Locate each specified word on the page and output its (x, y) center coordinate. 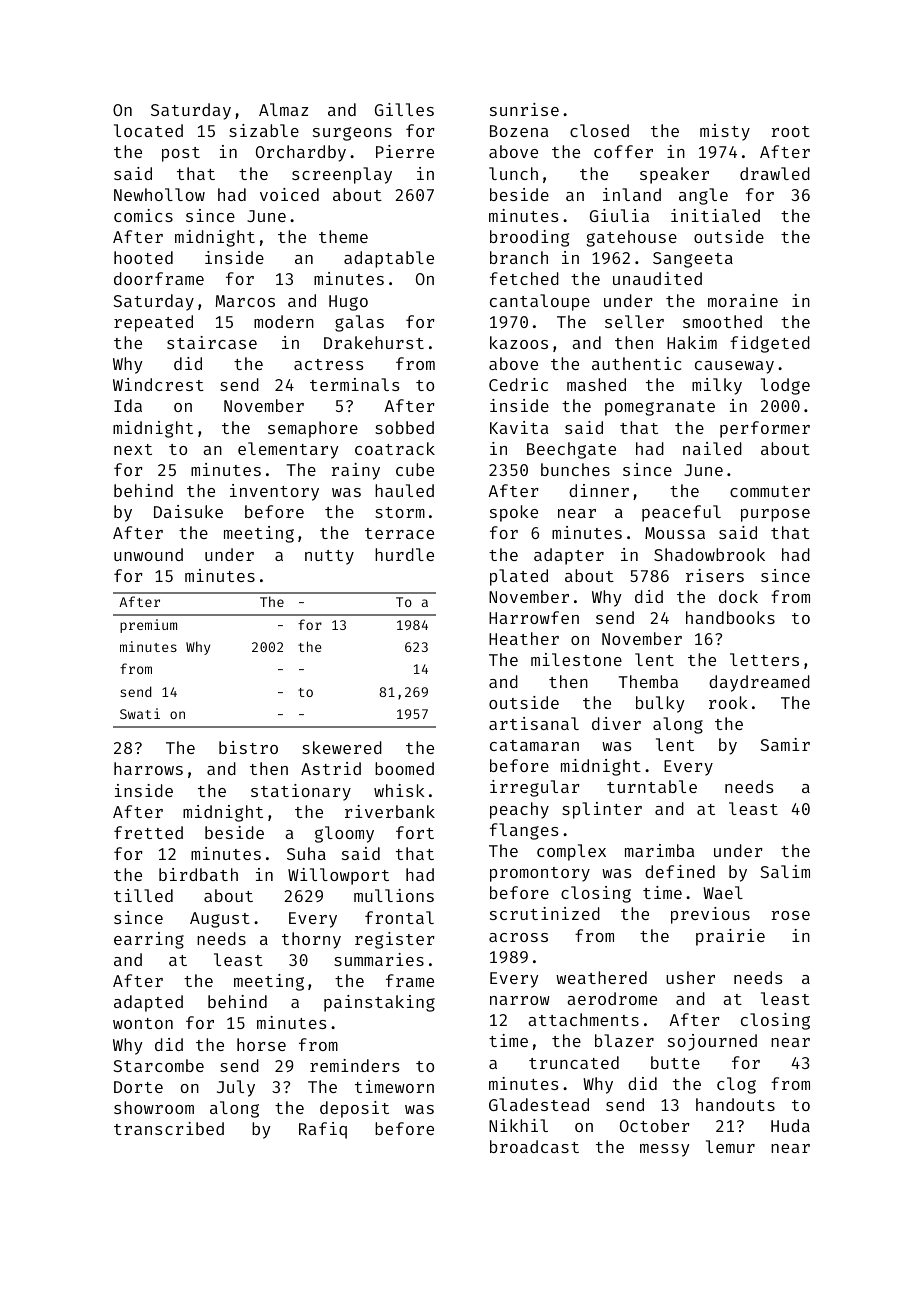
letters (764, 659)
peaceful (681, 513)
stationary (301, 792)
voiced (289, 194)
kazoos (519, 342)
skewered (342, 747)
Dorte (138, 1087)
